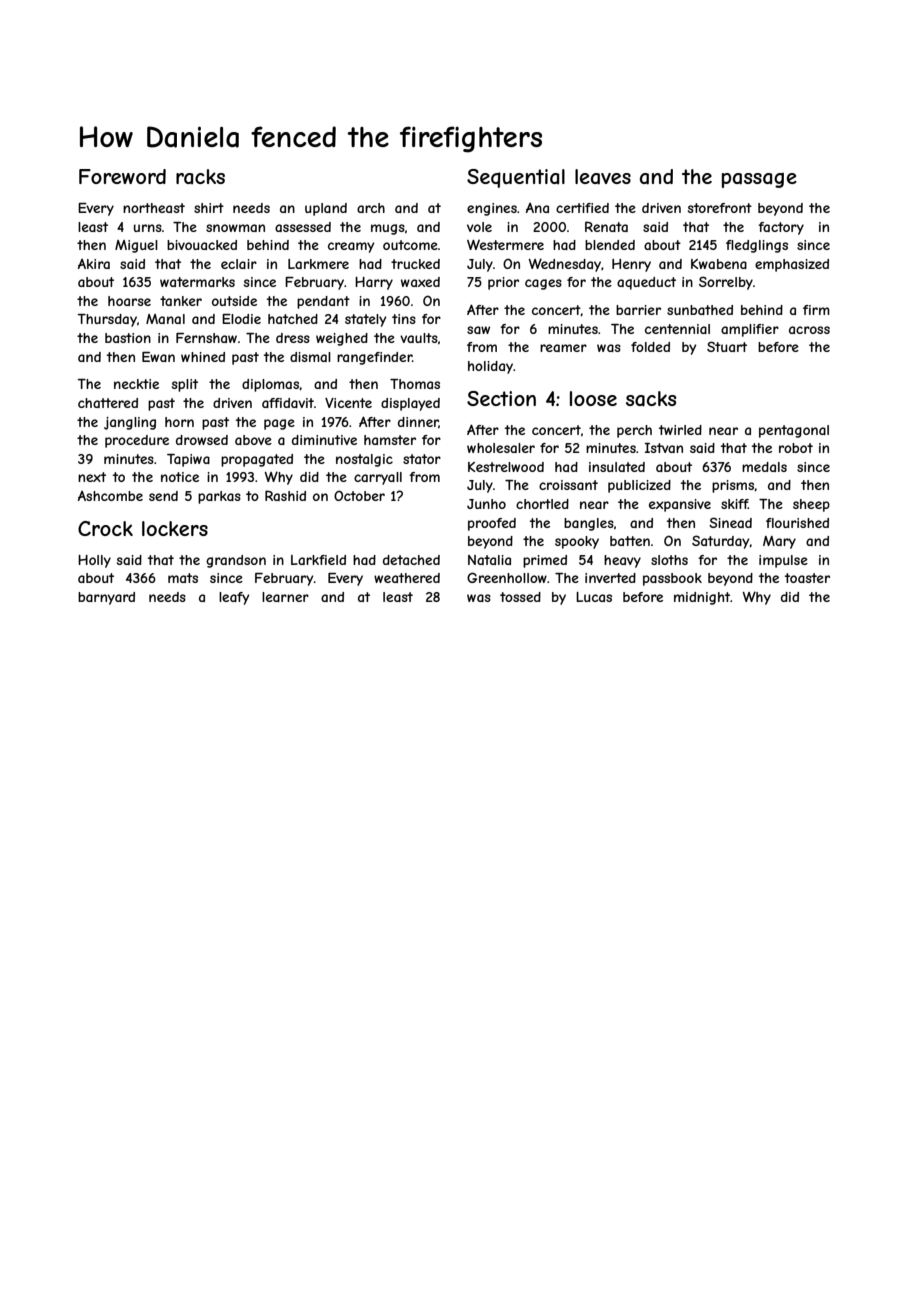 The width and height of the screenshot is (908, 1316). What do you see at coordinates (702, 598) in the screenshot?
I see `midnight` at bounding box center [702, 598].
